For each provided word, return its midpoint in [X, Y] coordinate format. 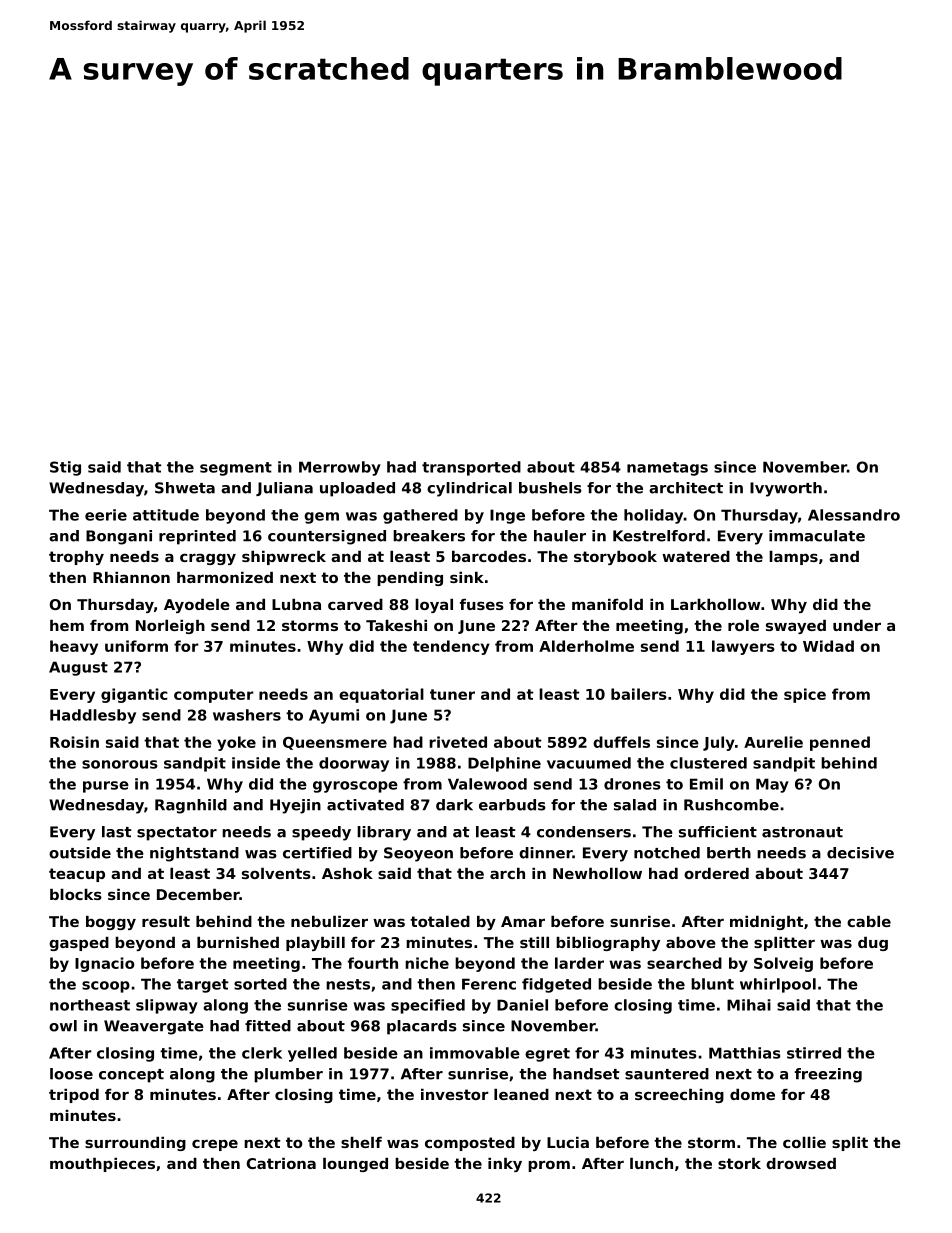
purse [106, 787]
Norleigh [170, 627]
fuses [482, 604]
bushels [550, 488]
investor [454, 1094]
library [384, 833]
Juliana [284, 489]
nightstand [194, 854]
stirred [814, 1053]
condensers [584, 832]
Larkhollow [715, 604]
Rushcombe [731, 805]
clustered [708, 763]
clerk [262, 1053]
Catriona [281, 1163]
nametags [667, 469]
